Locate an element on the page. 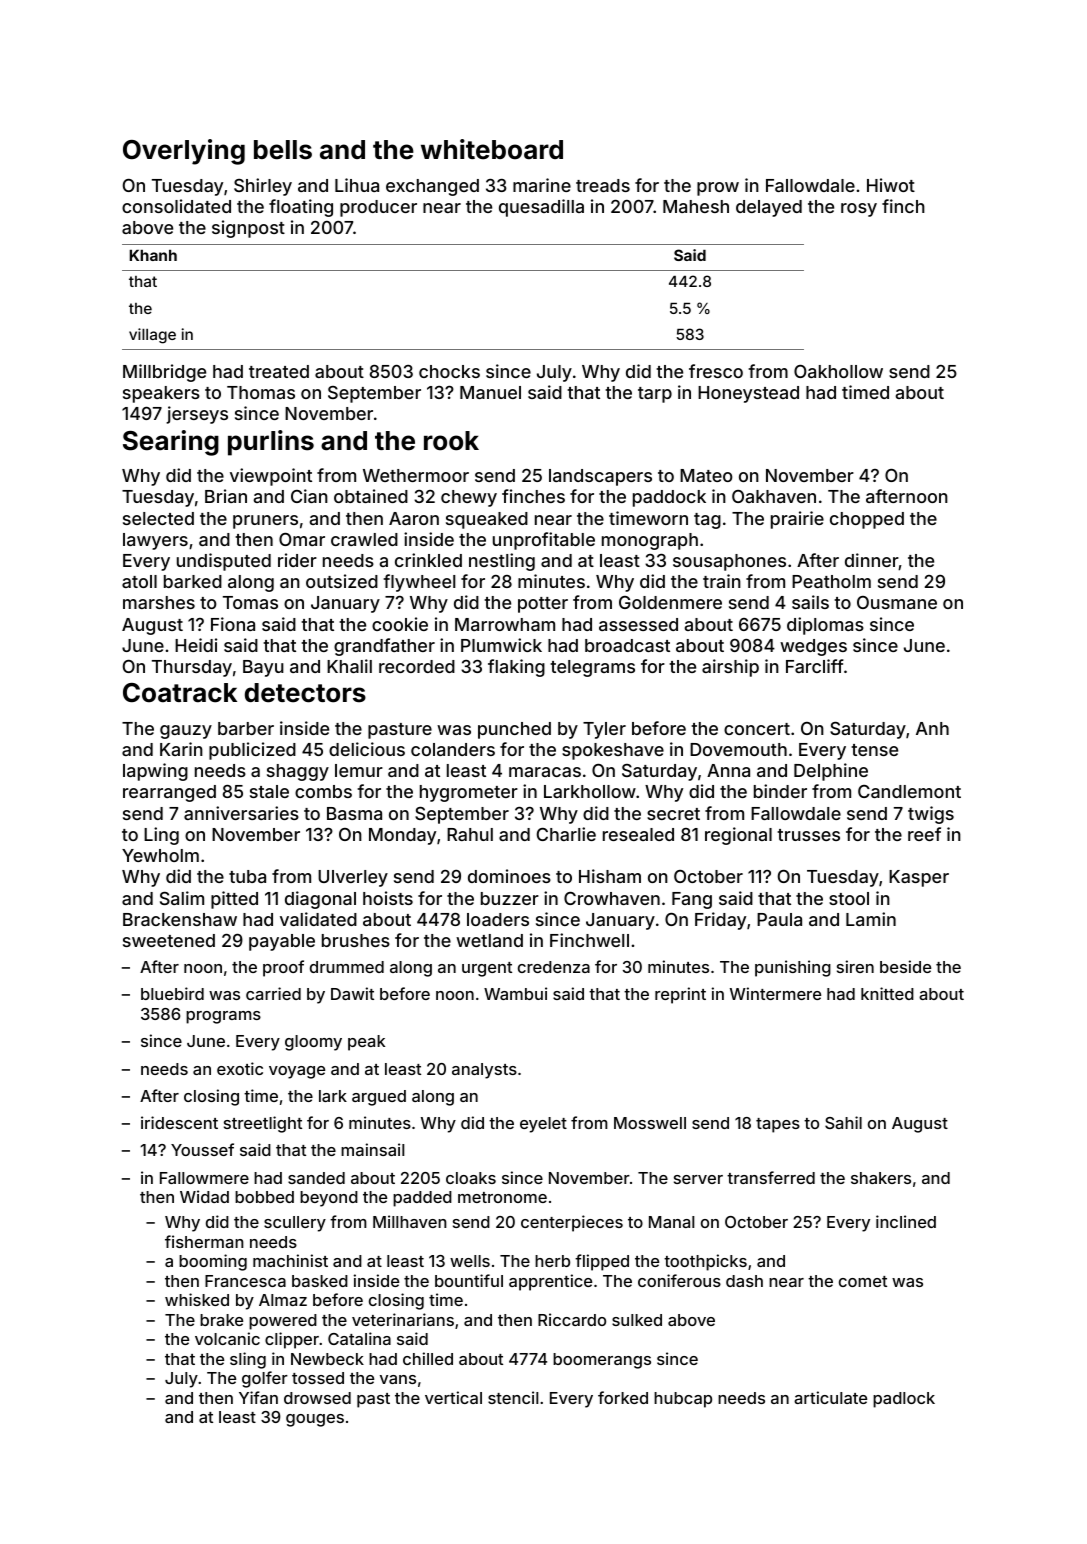  Hiwot is located at coordinates (891, 185).
